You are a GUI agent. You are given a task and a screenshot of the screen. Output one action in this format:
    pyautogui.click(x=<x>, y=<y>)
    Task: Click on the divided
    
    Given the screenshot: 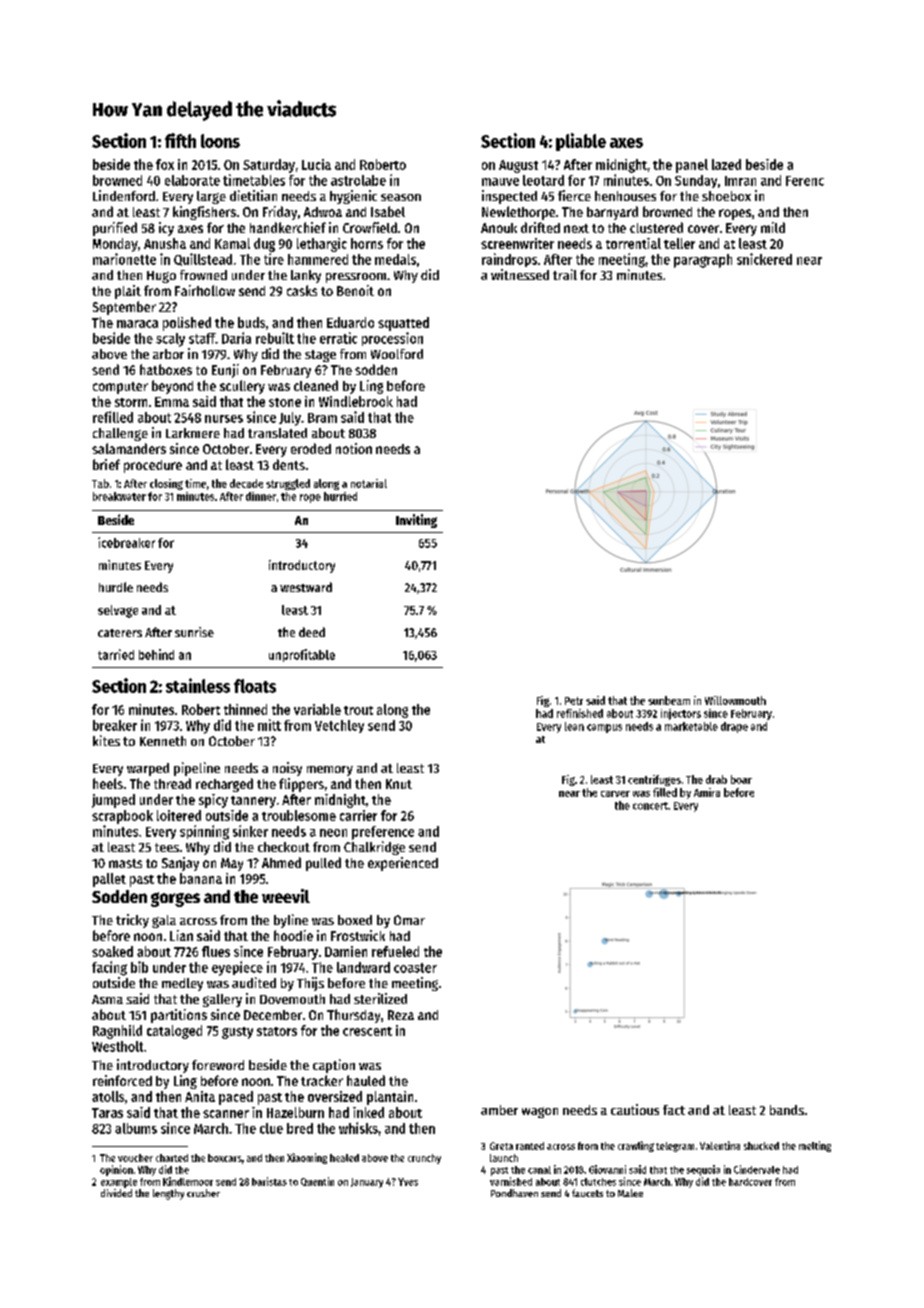 What is the action you would take?
    pyautogui.click(x=116, y=1193)
